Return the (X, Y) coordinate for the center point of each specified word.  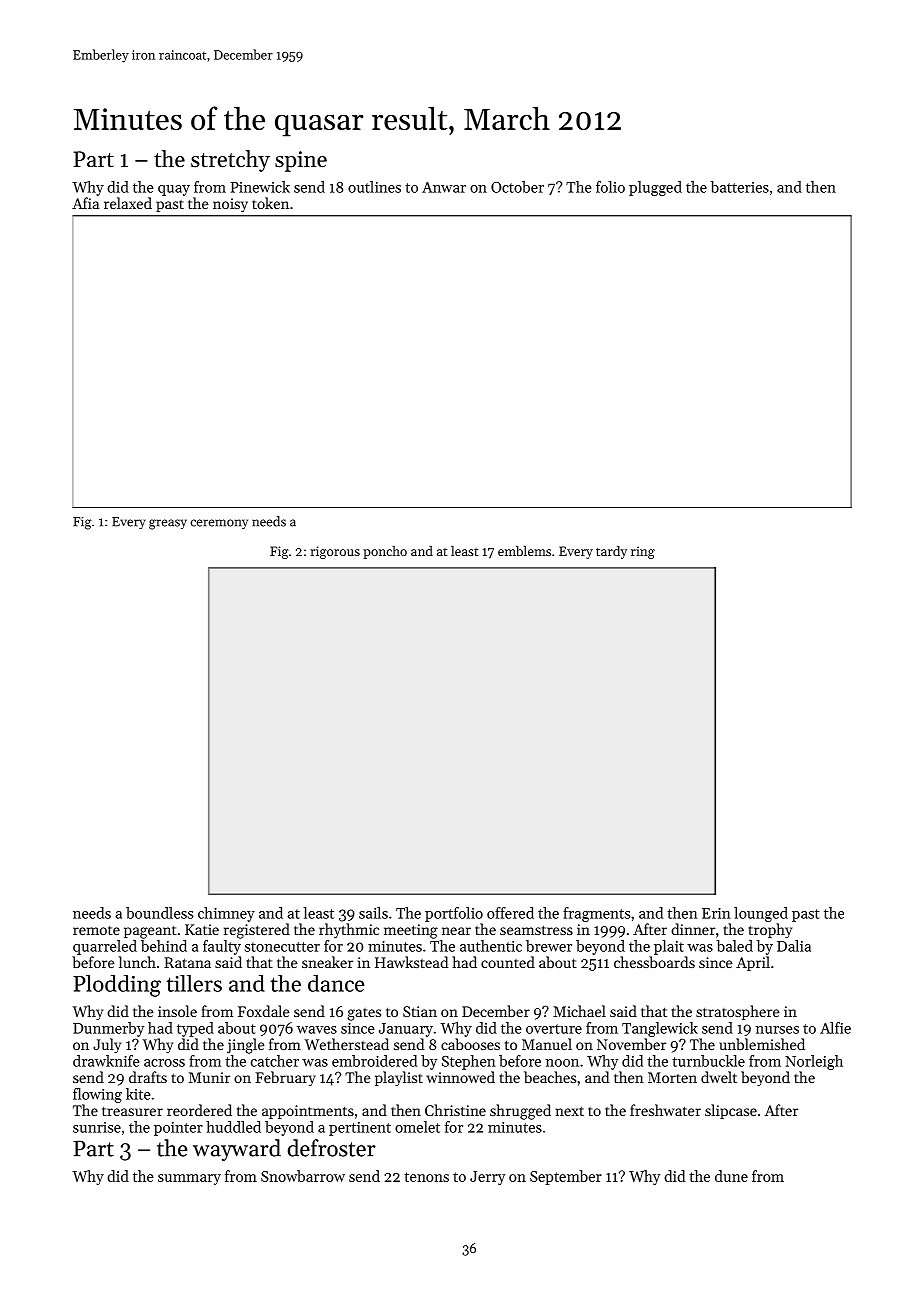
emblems (524, 551)
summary (189, 1179)
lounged (761, 914)
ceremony (219, 524)
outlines (374, 187)
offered (510, 913)
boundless (159, 913)
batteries (739, 187)
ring (643, 552)
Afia (85, 203)
